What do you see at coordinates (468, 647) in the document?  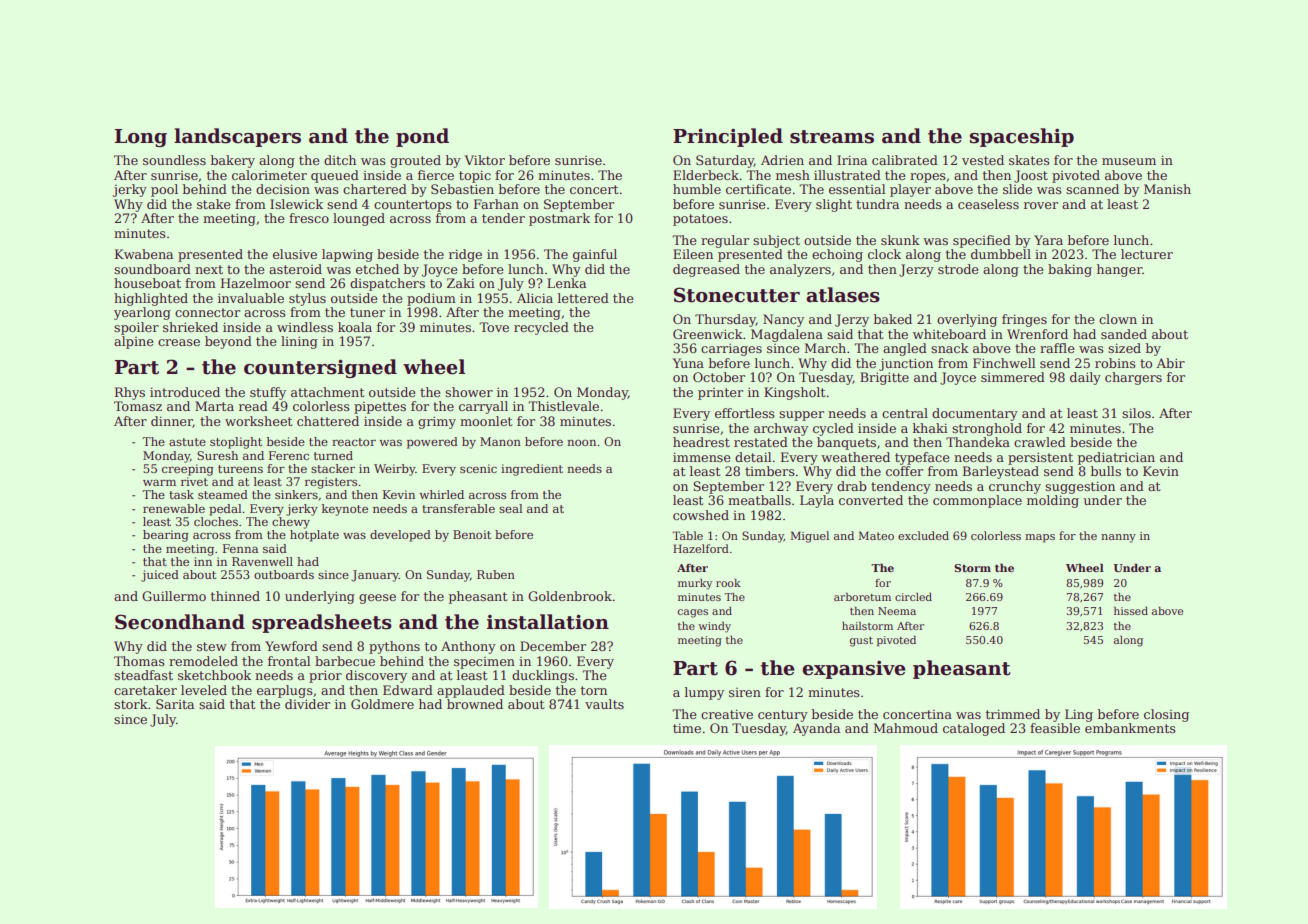 I see `Anthony` at bounding box center [468, 647].
